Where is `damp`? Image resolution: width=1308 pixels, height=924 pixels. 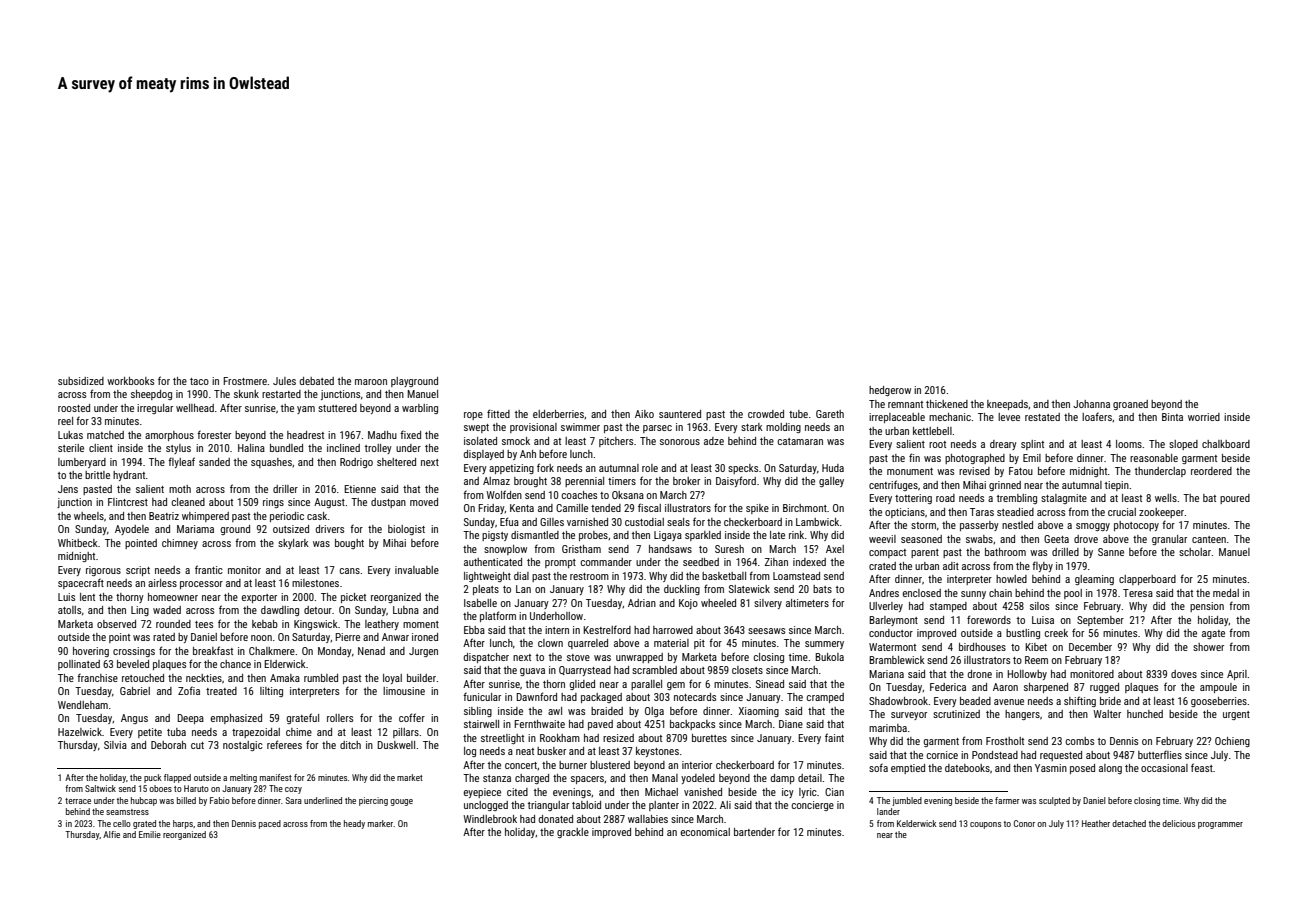 damp is located at coordinates (783, 779).
